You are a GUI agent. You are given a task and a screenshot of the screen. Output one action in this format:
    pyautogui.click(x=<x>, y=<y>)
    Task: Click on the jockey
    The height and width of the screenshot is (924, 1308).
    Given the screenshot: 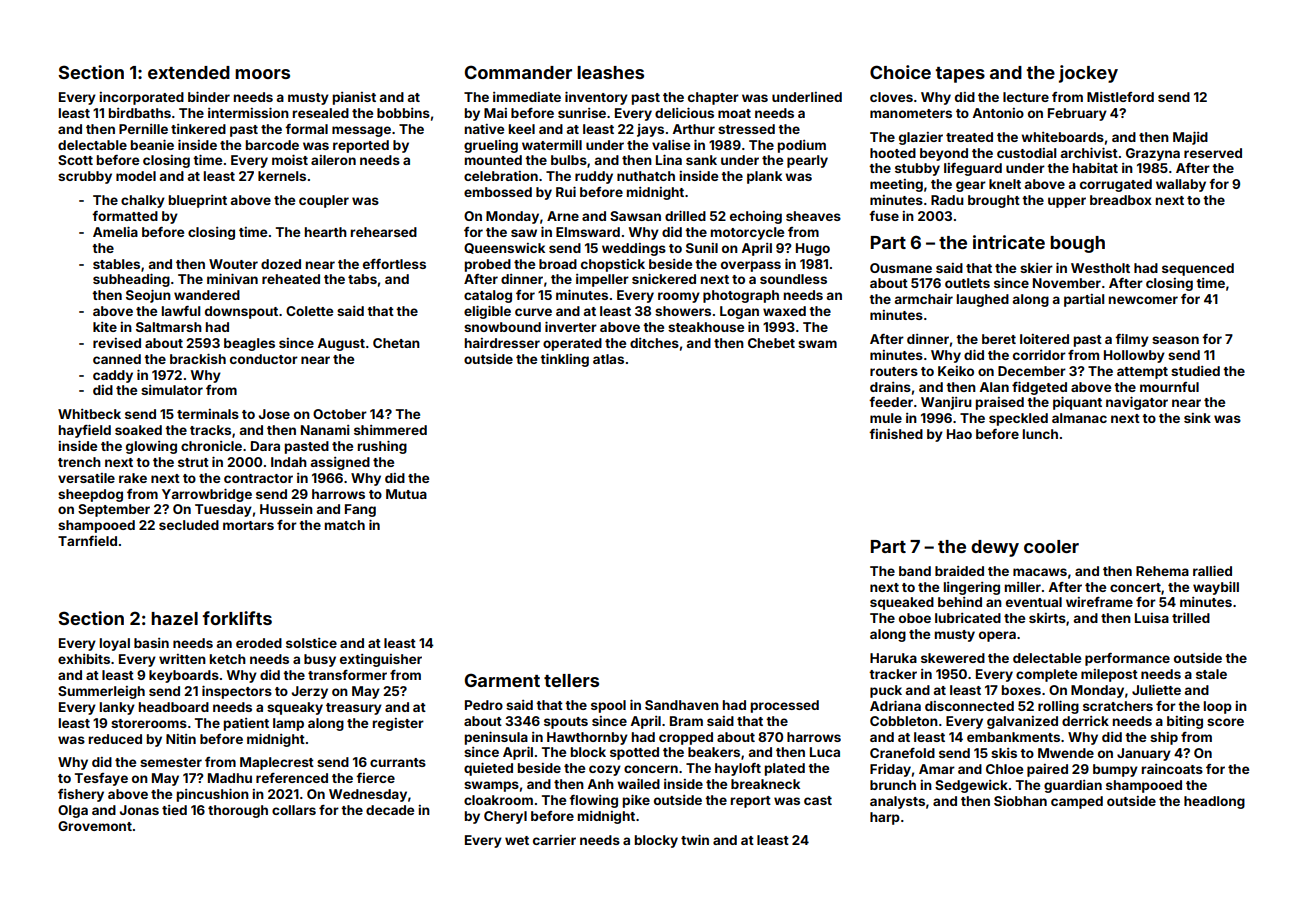 What is the action you would take?
    pyautogui.click(x=1088, y=74)
